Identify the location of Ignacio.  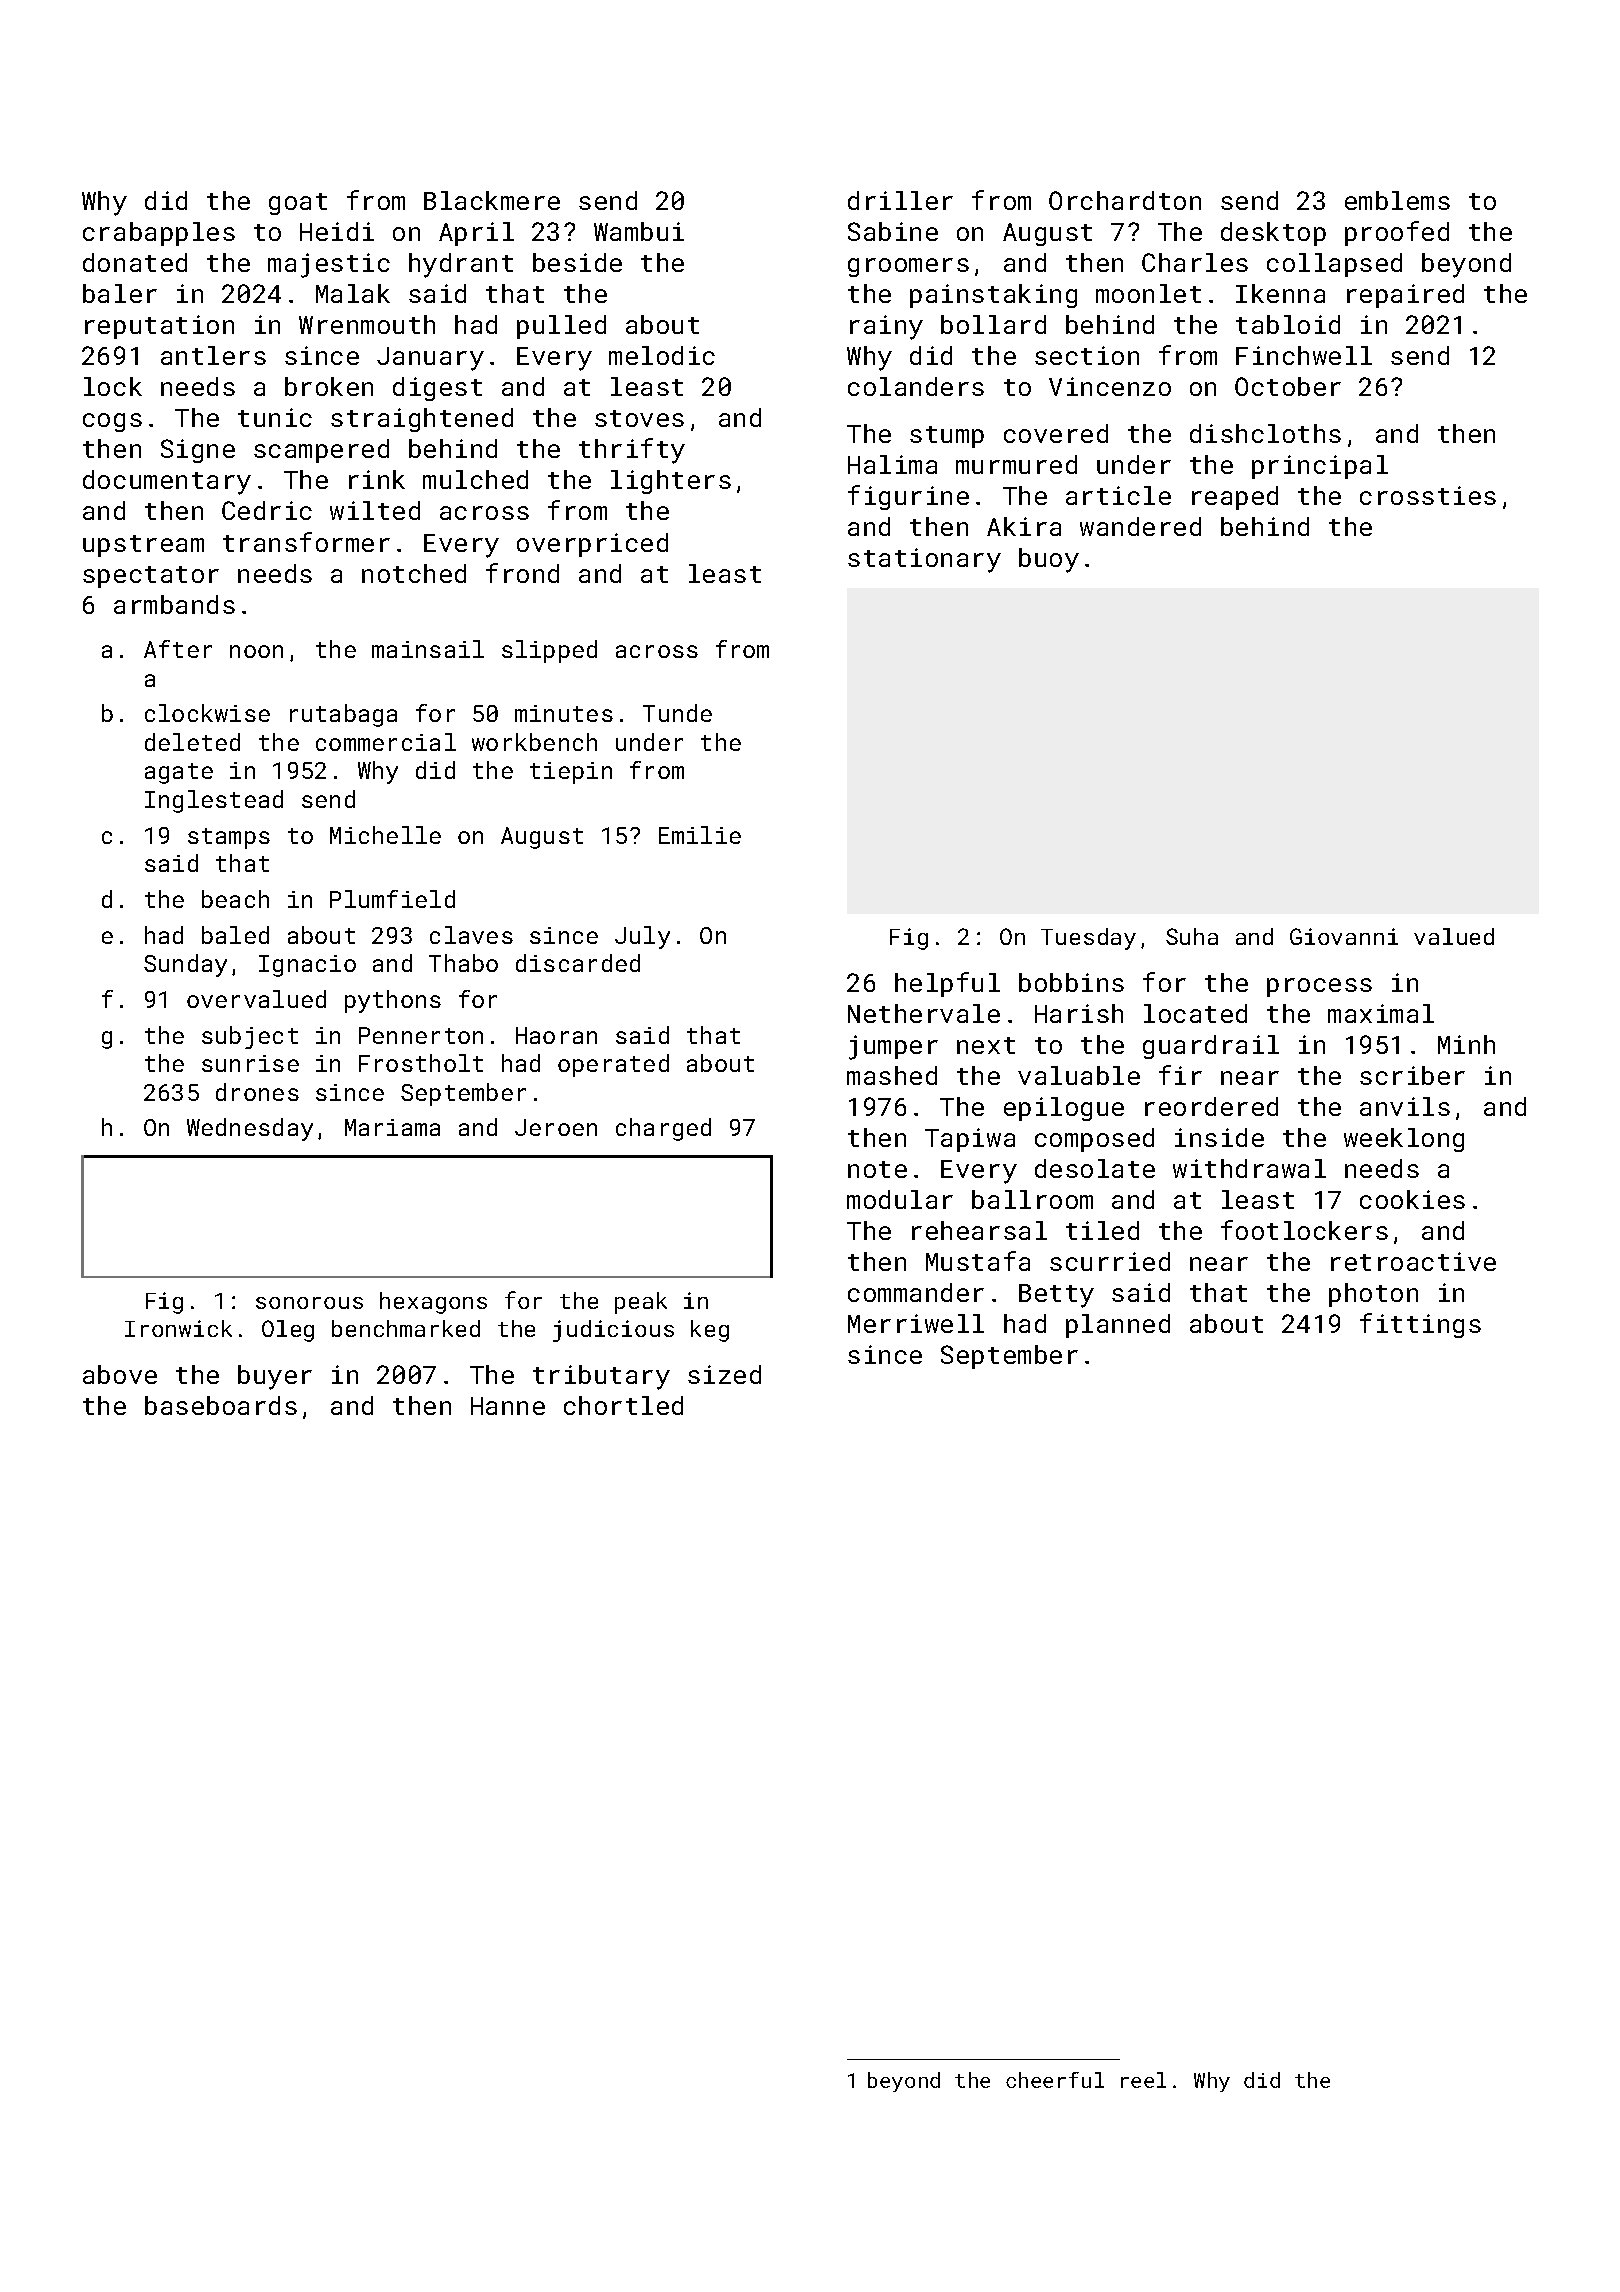
(307, 966).
